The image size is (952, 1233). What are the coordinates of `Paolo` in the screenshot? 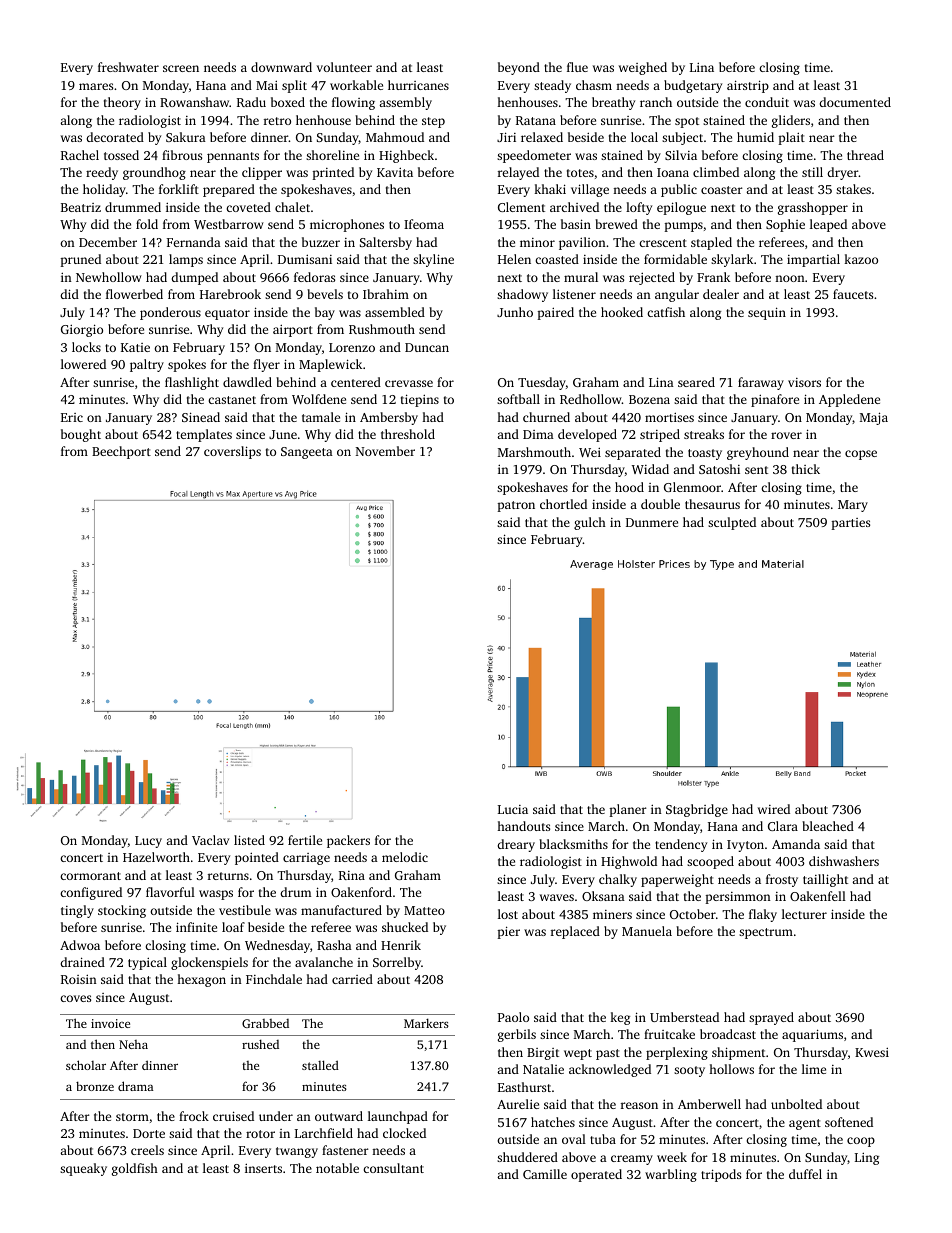 It's located at (513, 1017).
